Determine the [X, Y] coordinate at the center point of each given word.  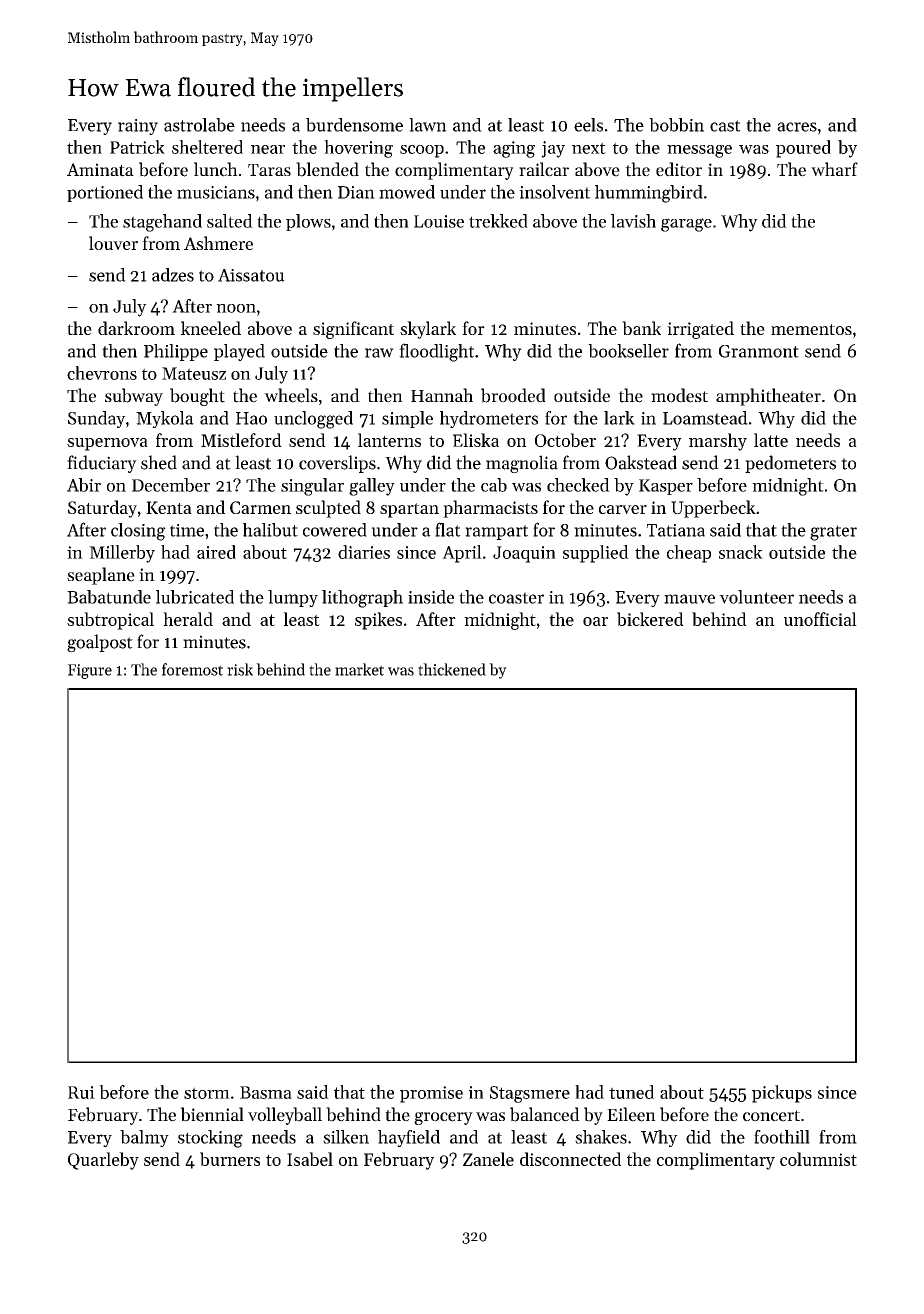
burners [230, 1159]
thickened [452, 669]
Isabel [310, 1159]
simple [407, 419]
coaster [516, 598]
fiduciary [102, 464]
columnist [818, 1159]
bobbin [676, 125]
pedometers [790, 464]
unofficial [820, 619]
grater [833, 533]
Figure [90, 671]
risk [240, 669]
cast [725, 126]
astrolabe [199, 125]
